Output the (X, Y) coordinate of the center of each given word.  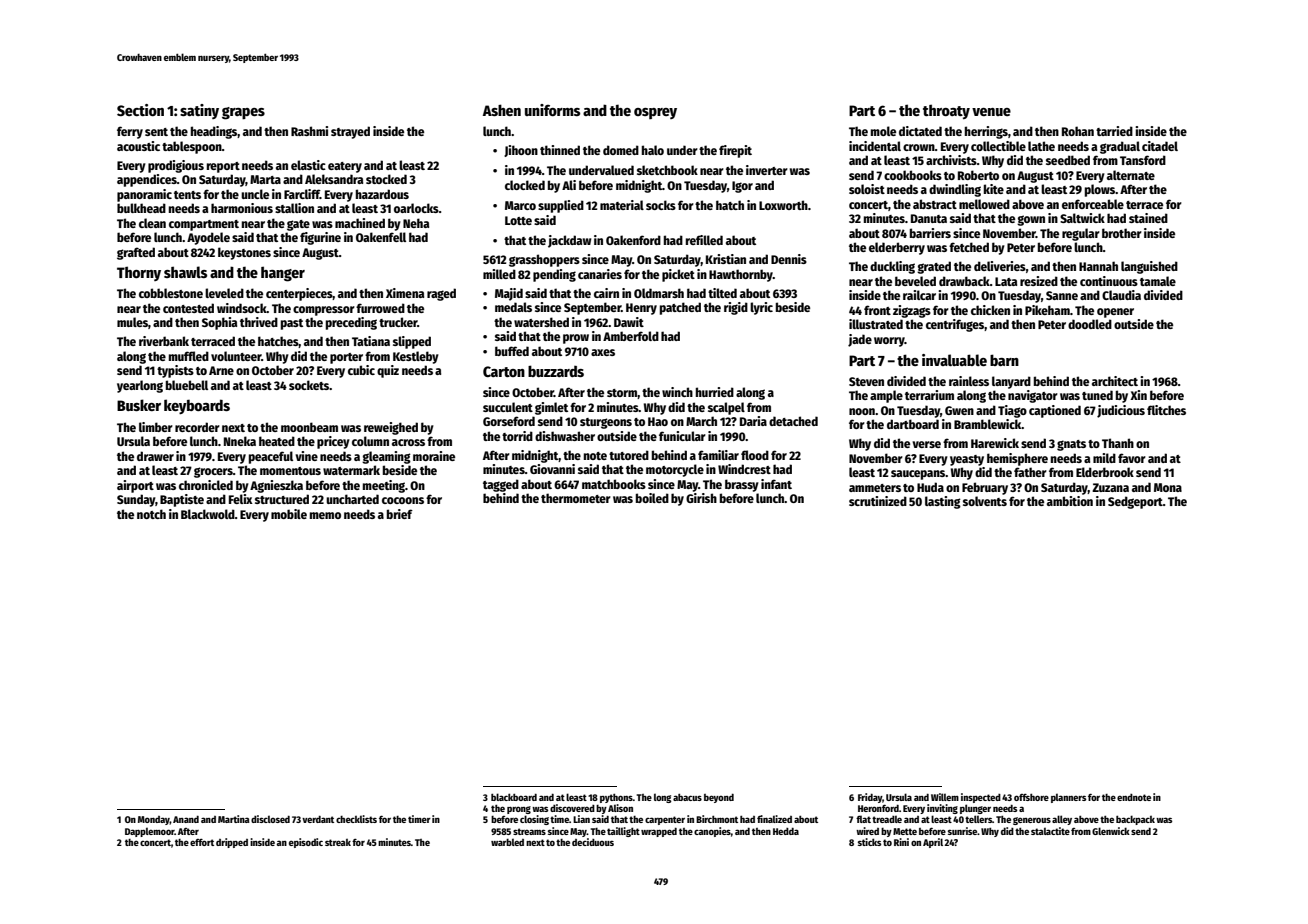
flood (755, 455)
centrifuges (955, 325)
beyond (719, 798)
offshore (1031, 797)
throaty (946, 111)
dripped (232, 843)
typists (175, 371)
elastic (308, 165)
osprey (655, 113)
